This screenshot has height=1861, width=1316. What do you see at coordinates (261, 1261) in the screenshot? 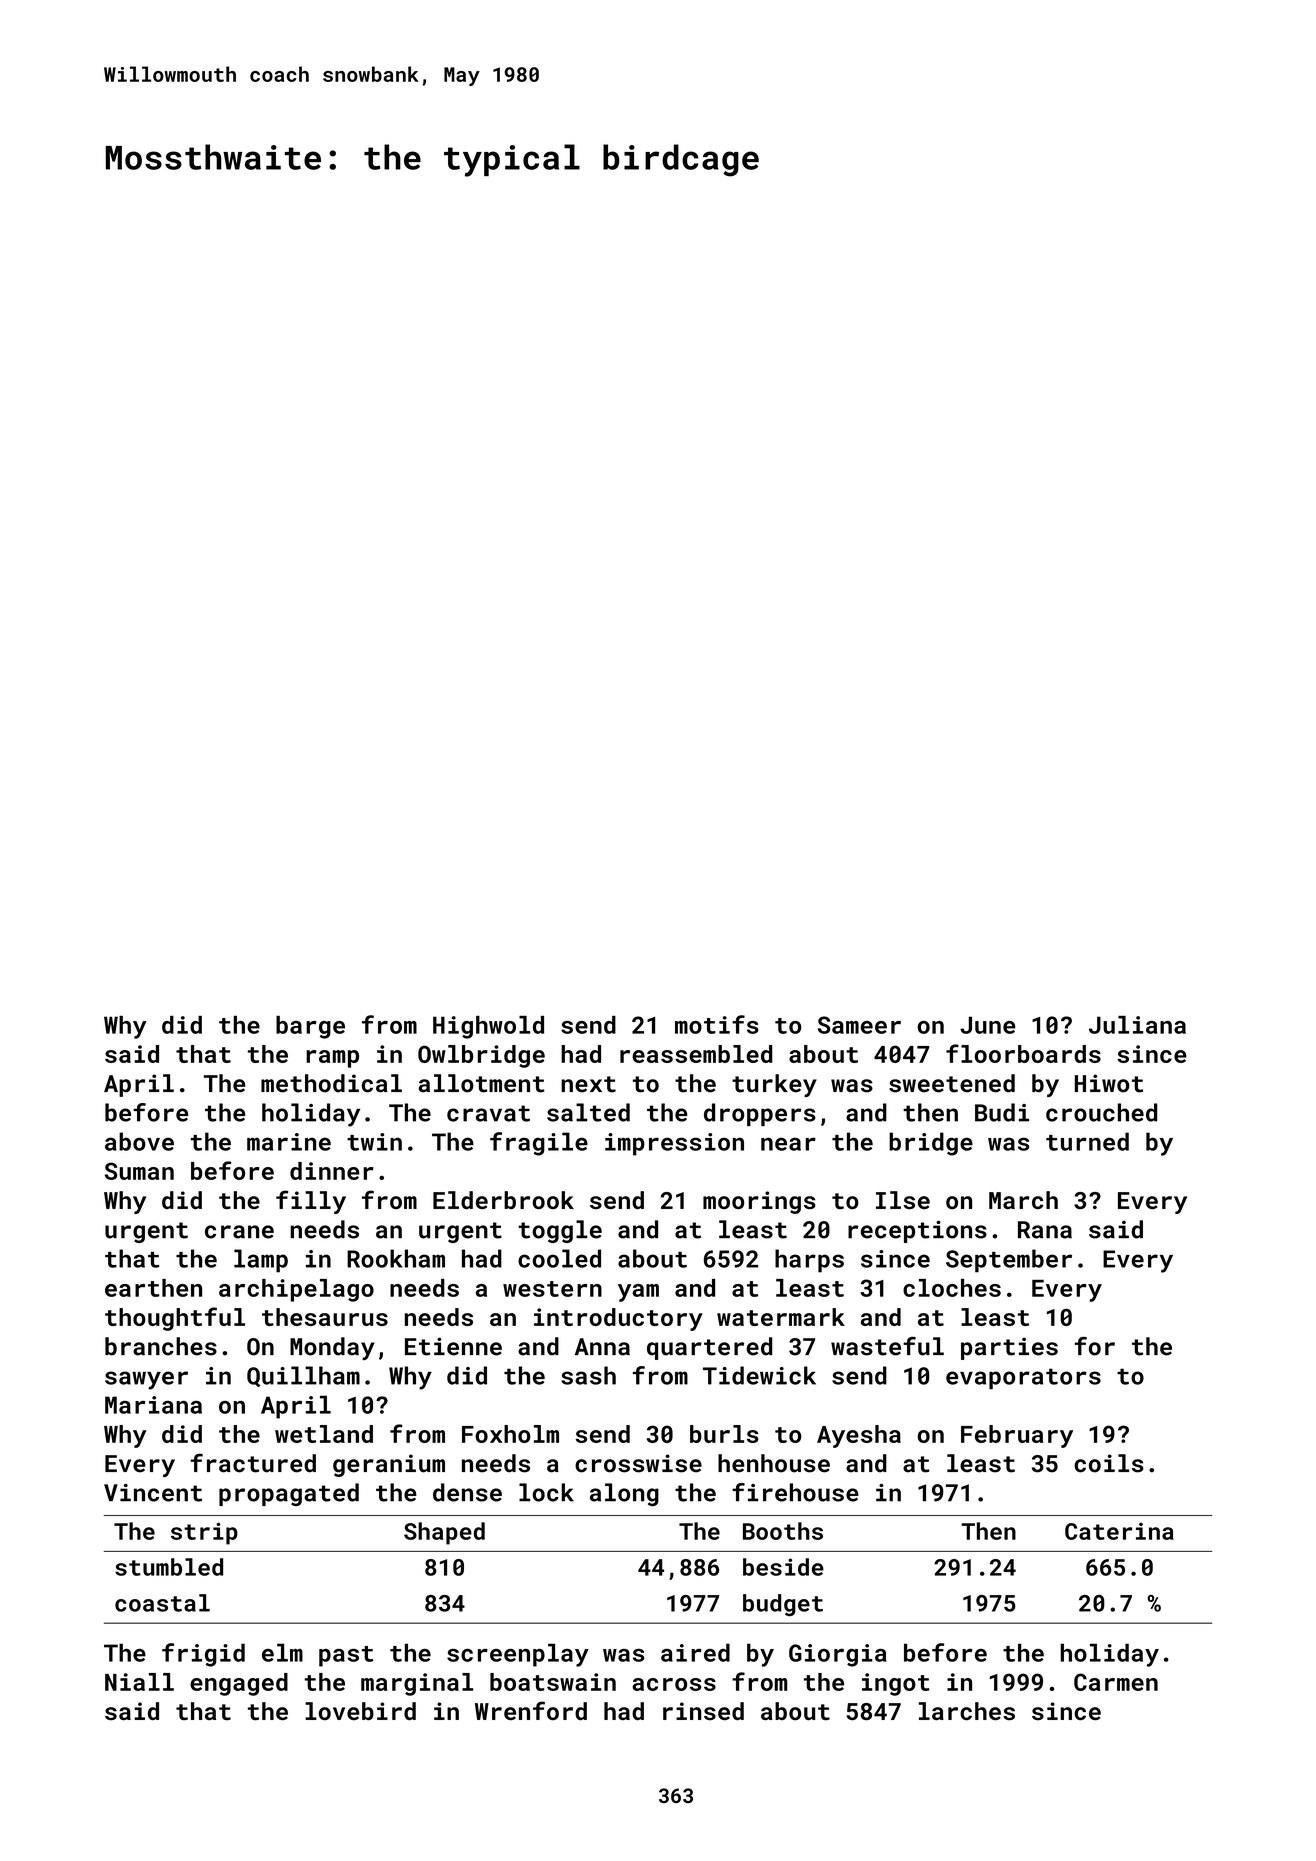
I see `lamp` at bounding box center [261, 1261].
